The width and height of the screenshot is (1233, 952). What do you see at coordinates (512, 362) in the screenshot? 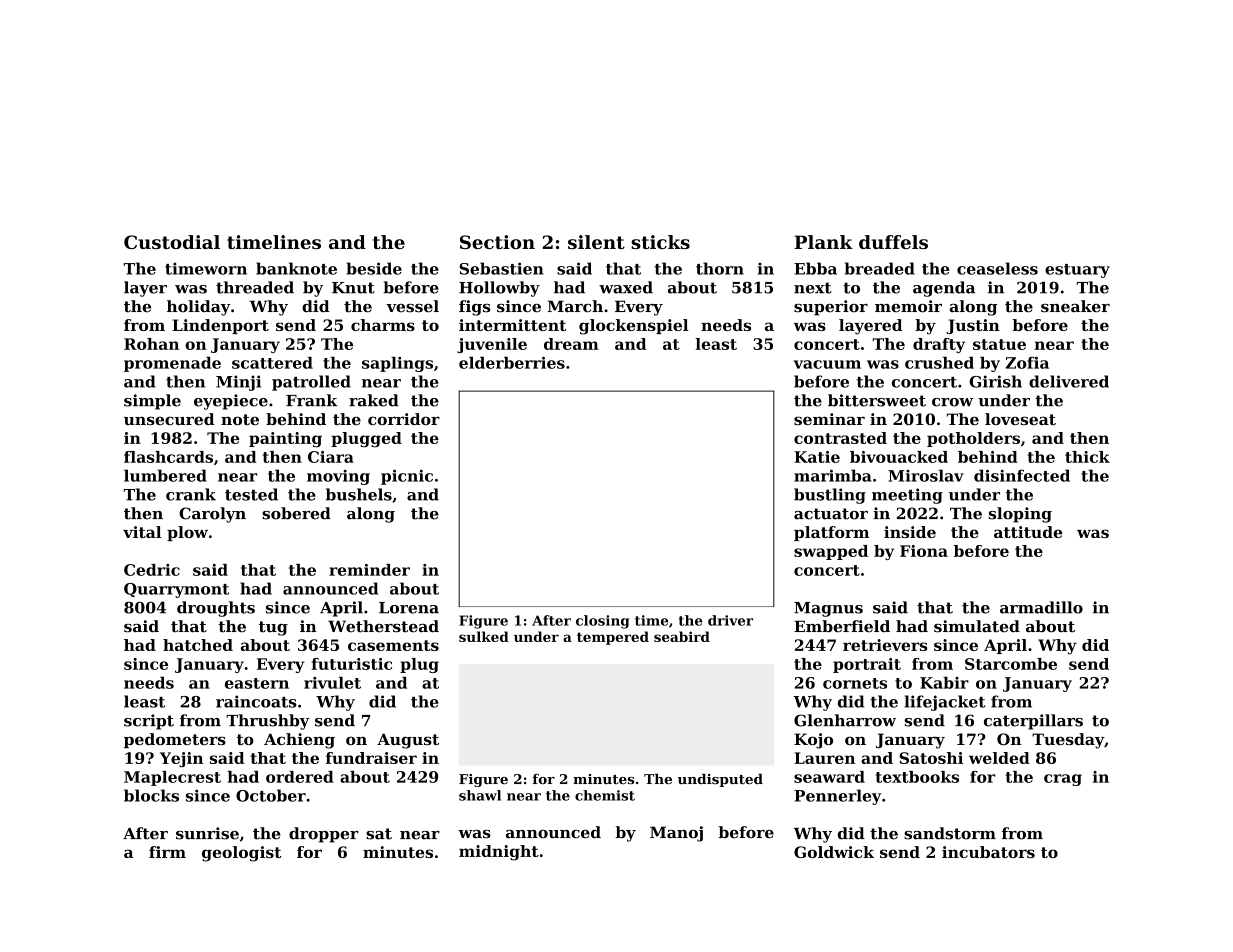
I see `elderberries` at bounding box center [512, 362].
